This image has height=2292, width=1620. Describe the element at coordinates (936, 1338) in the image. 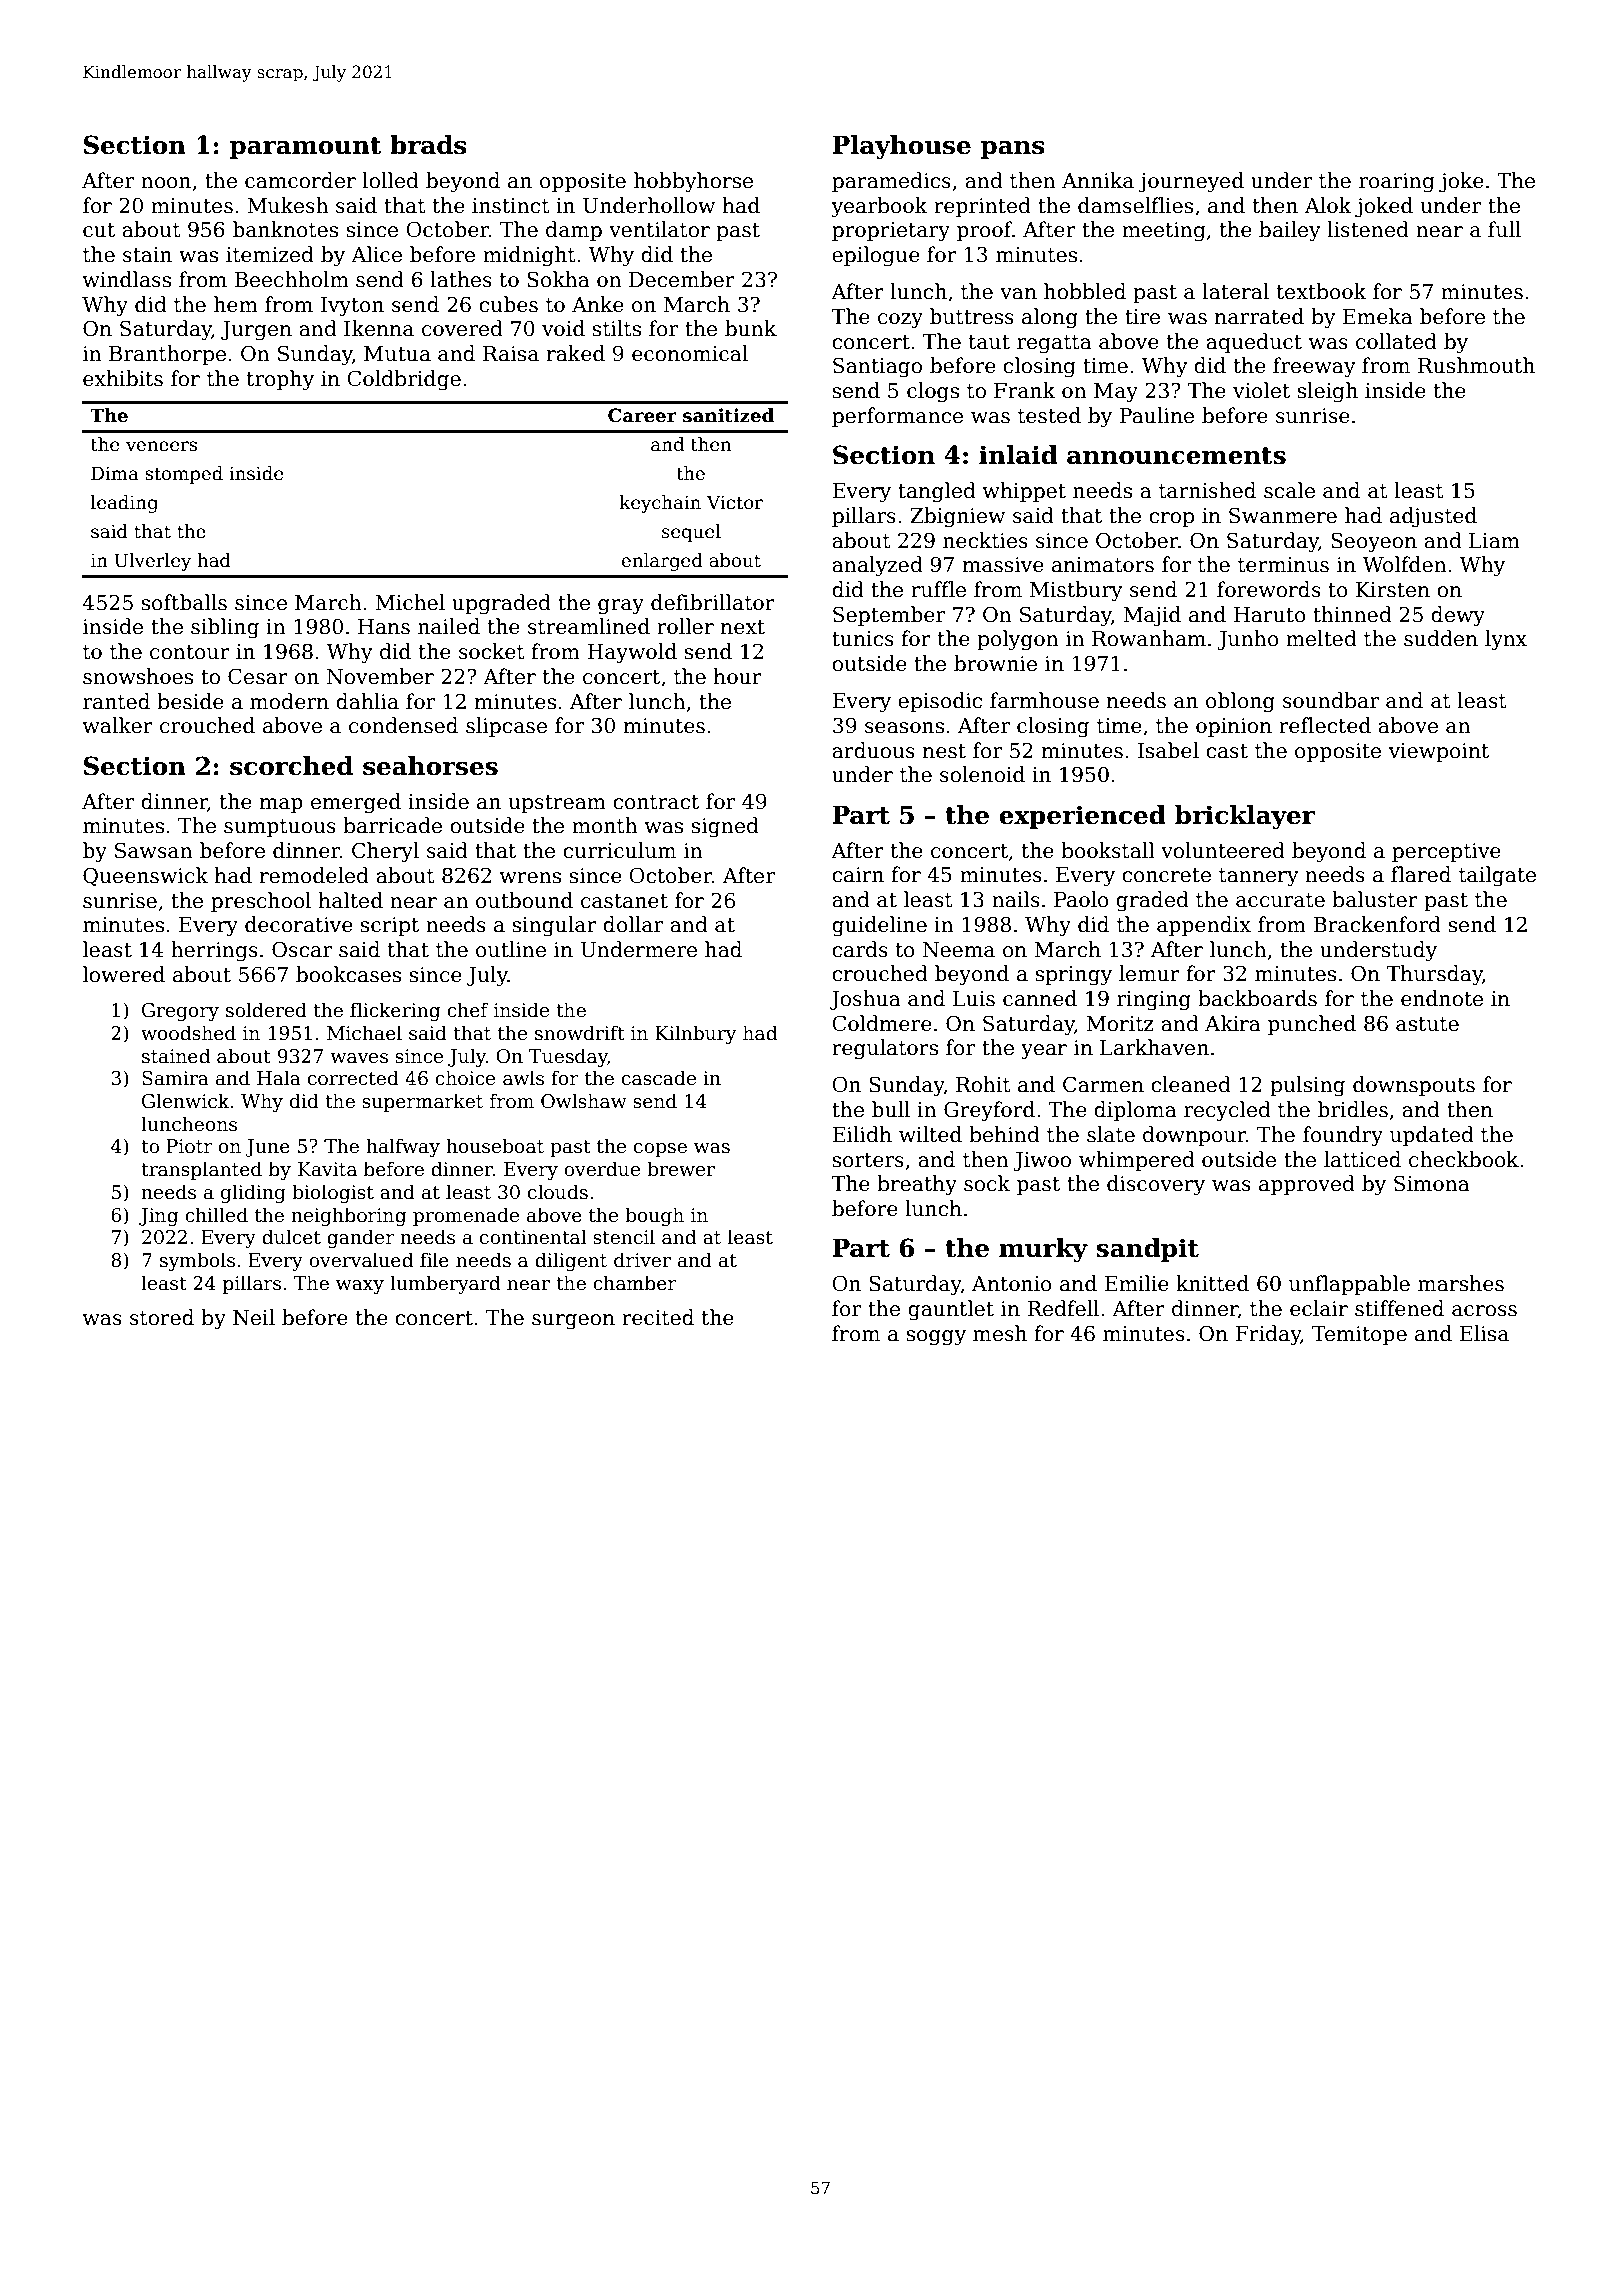

I see `soggy` at that location.
